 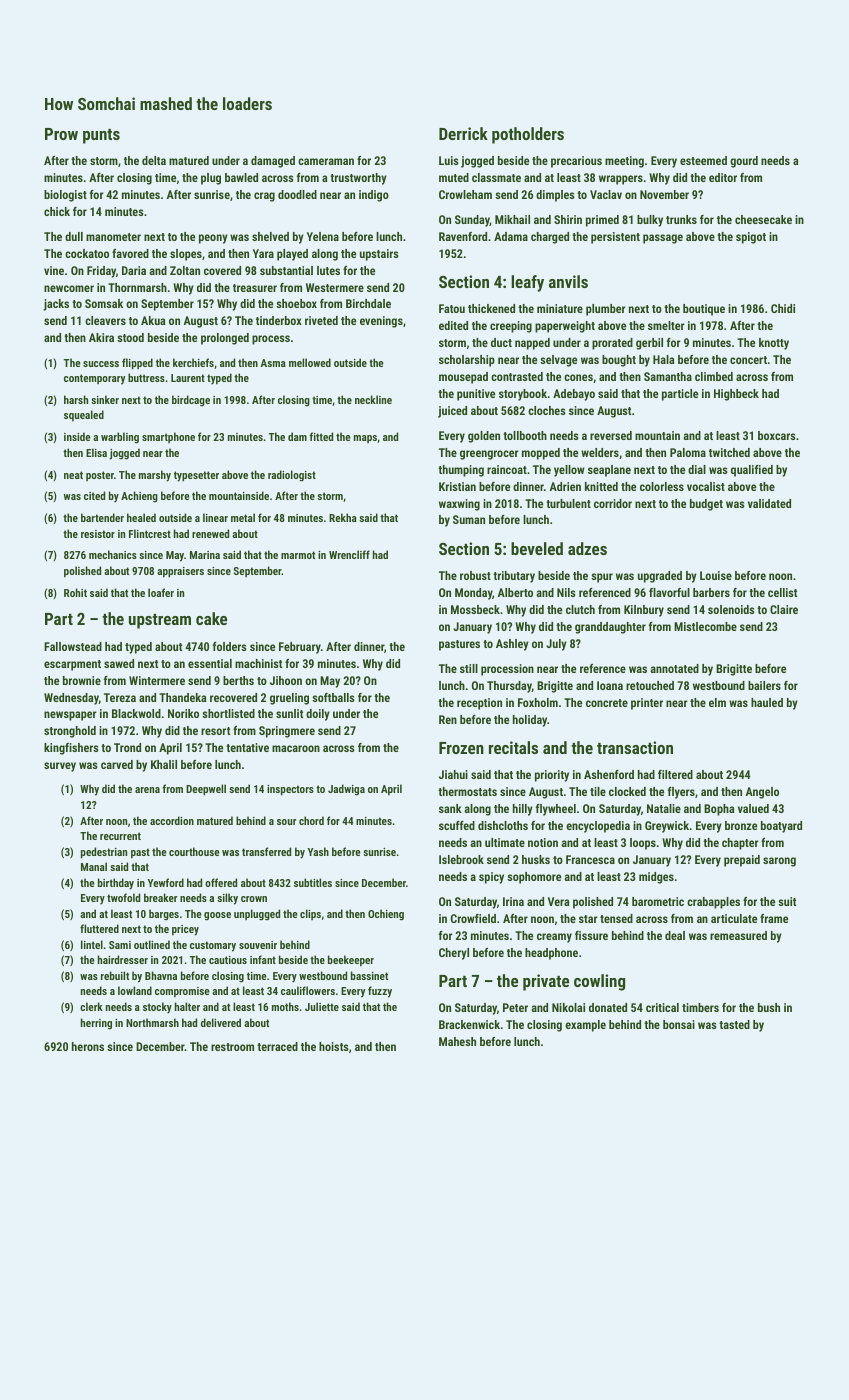 What do you see at coordinates (154, 160) in the screenshot?
I see `delta` at bounding box center [154, 160].
